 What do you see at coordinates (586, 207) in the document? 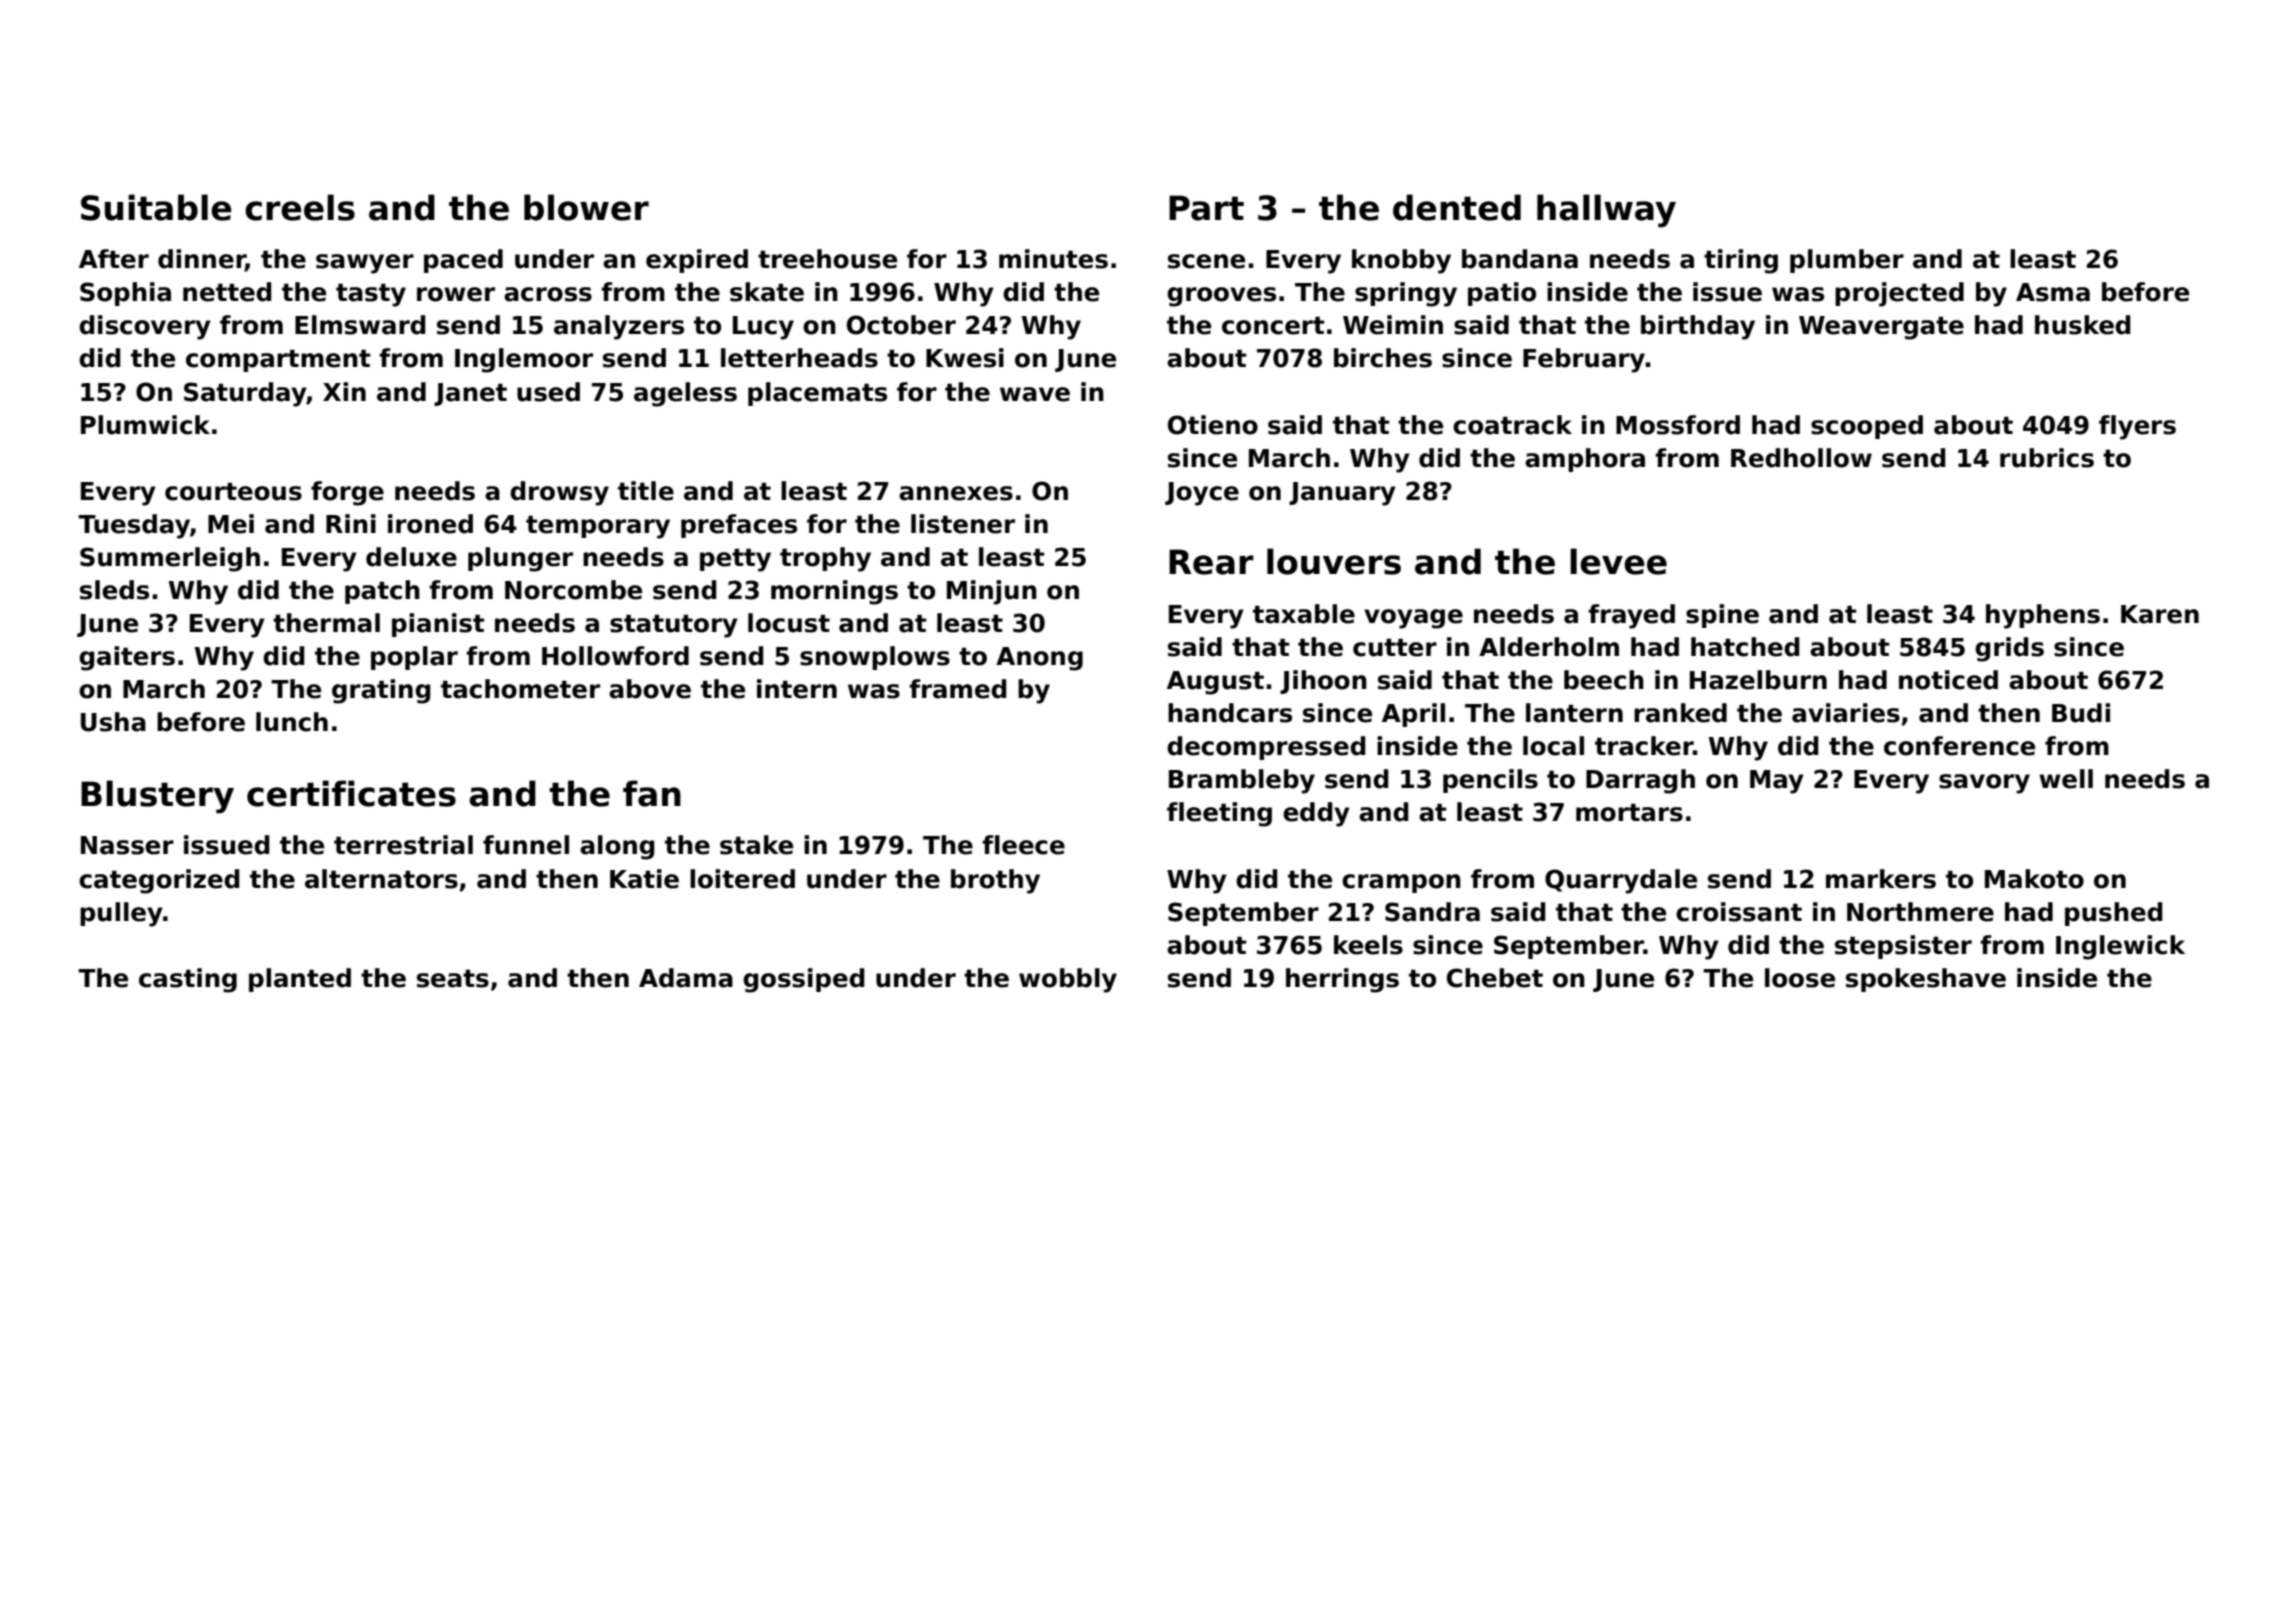
I see `blower` at bounding box center [586, 207].
